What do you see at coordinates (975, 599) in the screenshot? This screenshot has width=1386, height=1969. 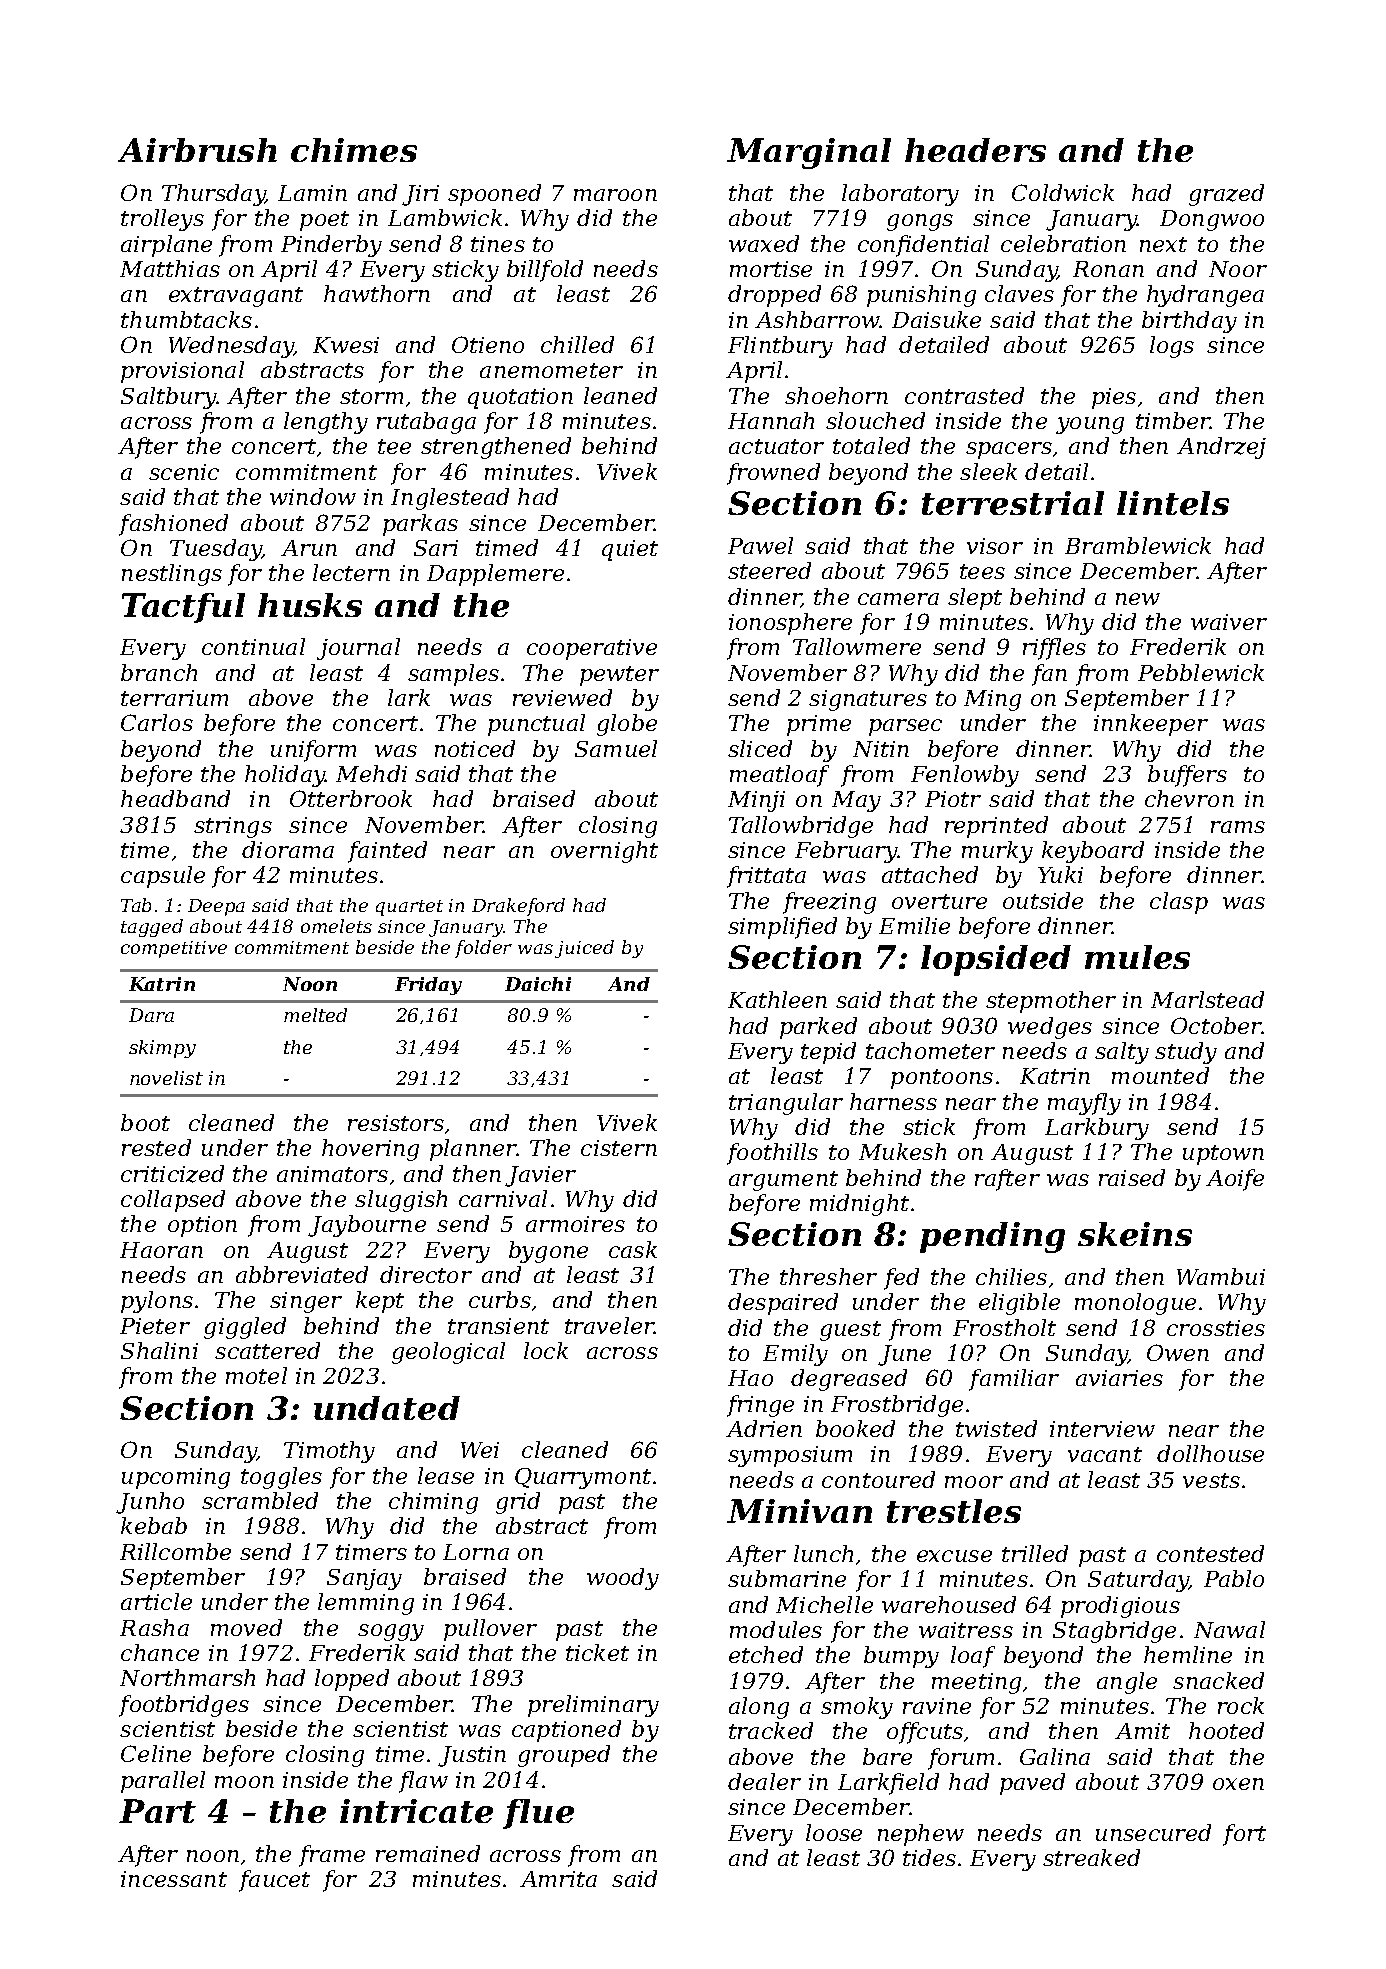 I see `slept` at bounding box center [975, 599].
